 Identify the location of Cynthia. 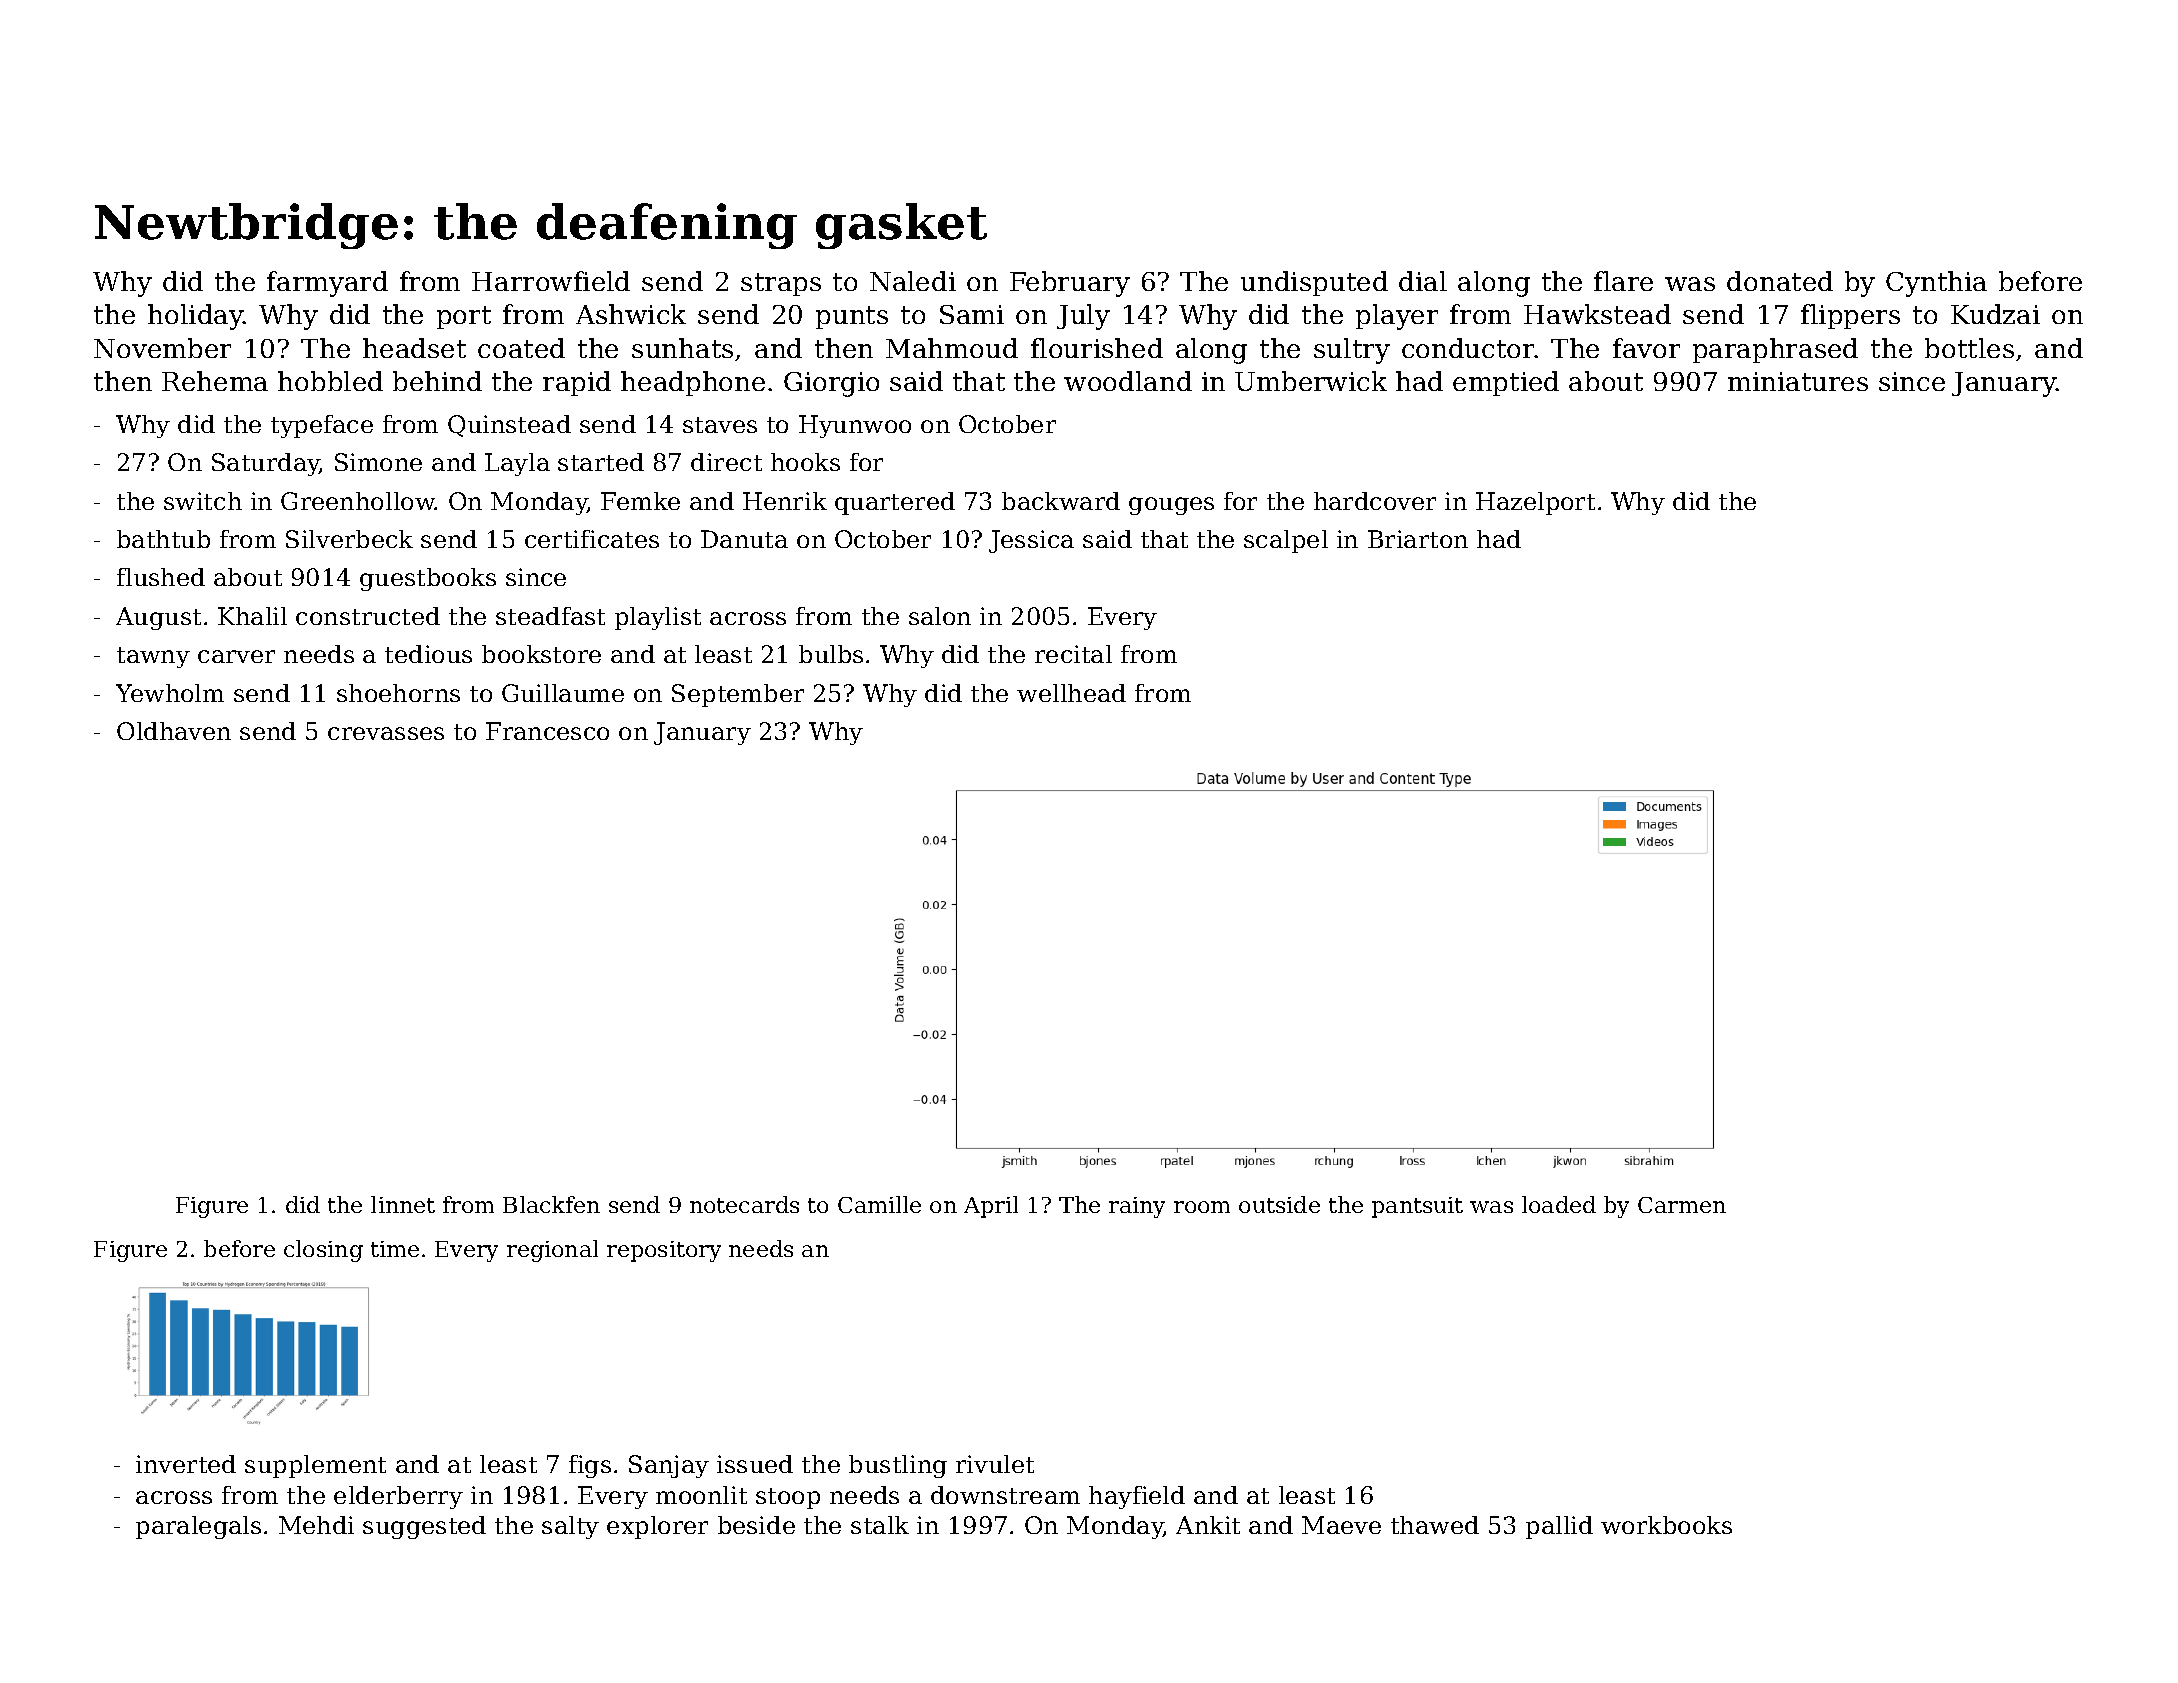
(1936, 284).
